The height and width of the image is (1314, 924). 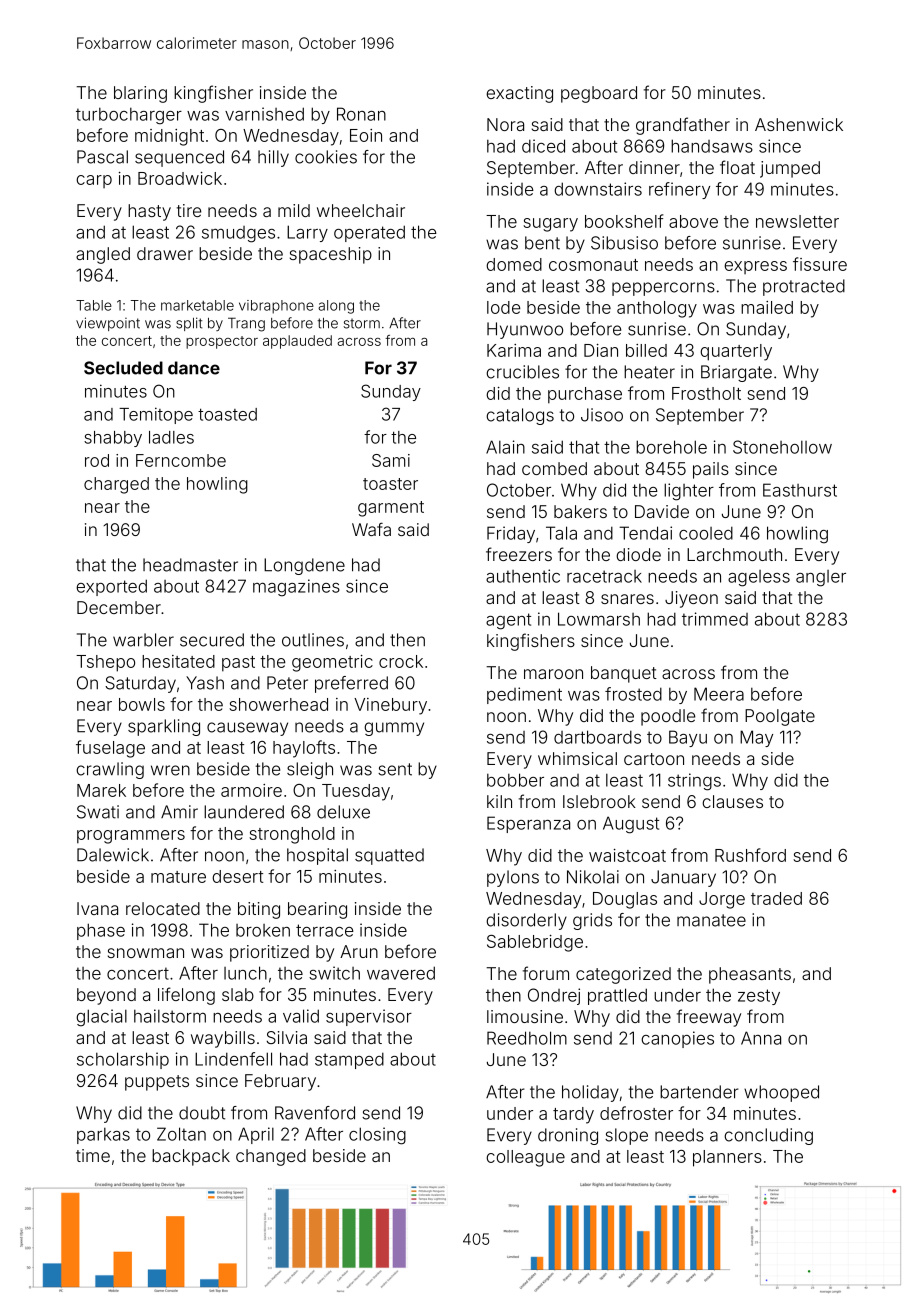 I want to click on Temitope, so click(x=156, y=415).
